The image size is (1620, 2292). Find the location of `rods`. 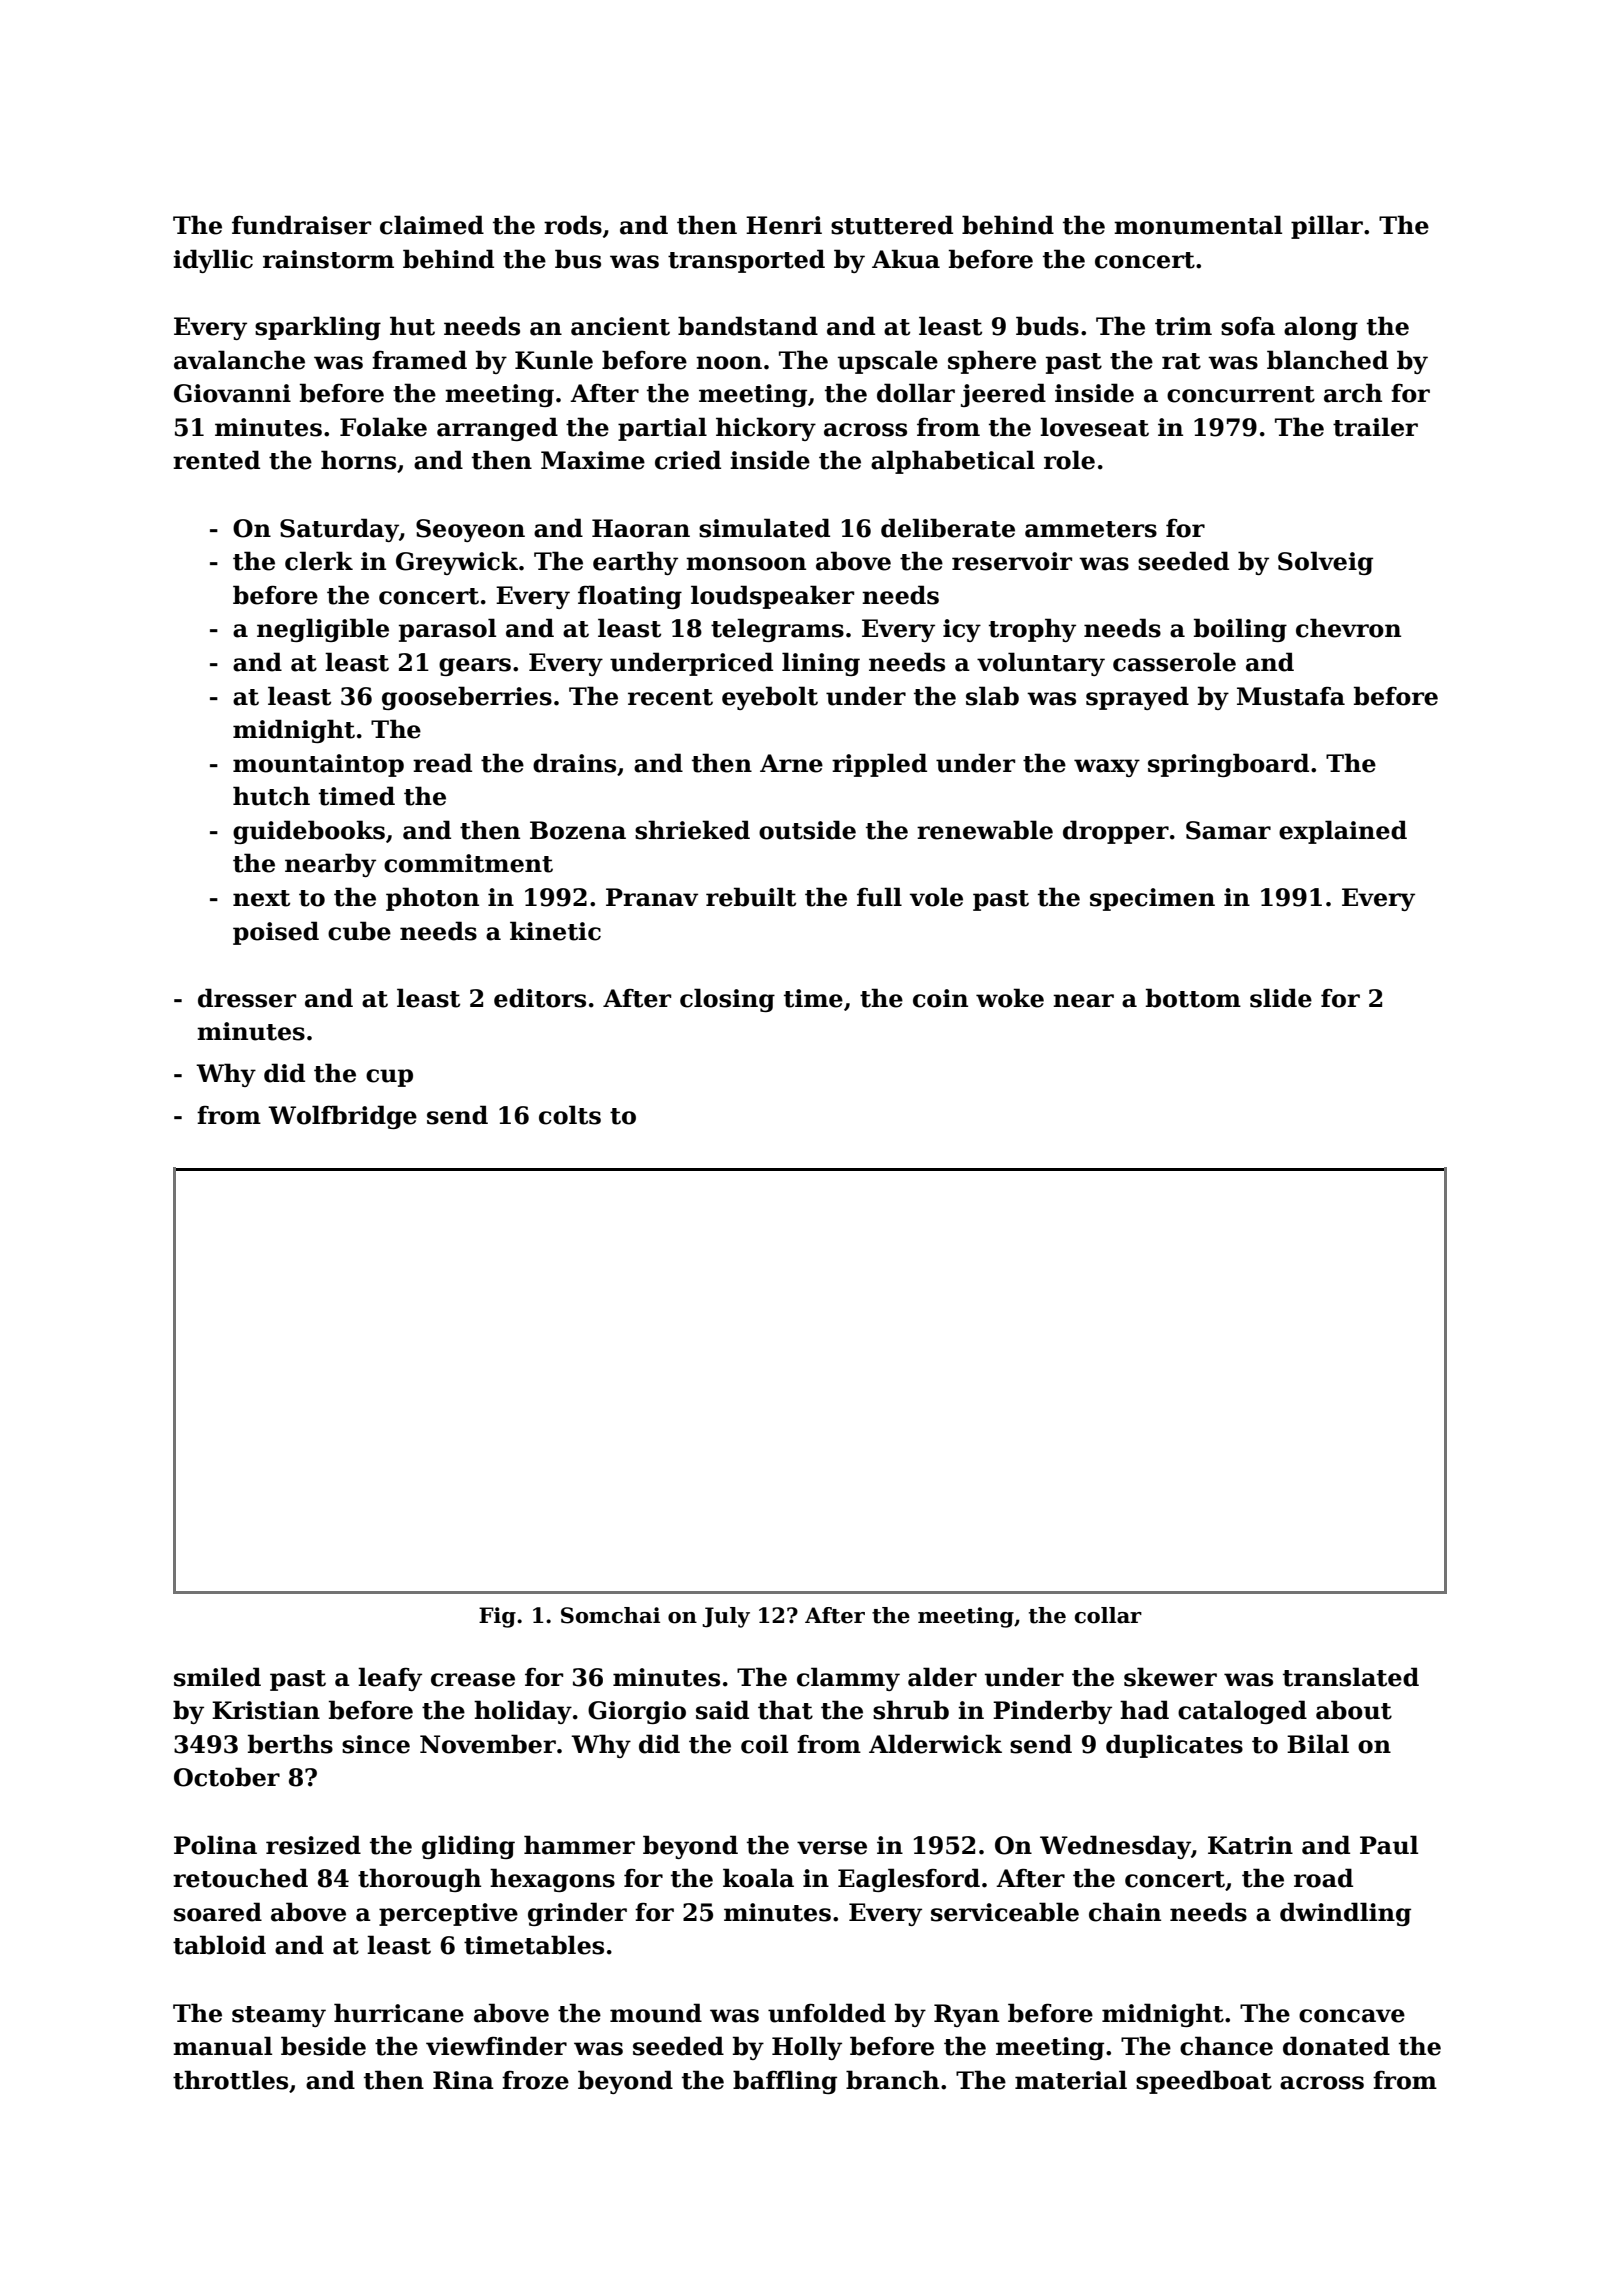

rods is located at coordinates (573, 225).
